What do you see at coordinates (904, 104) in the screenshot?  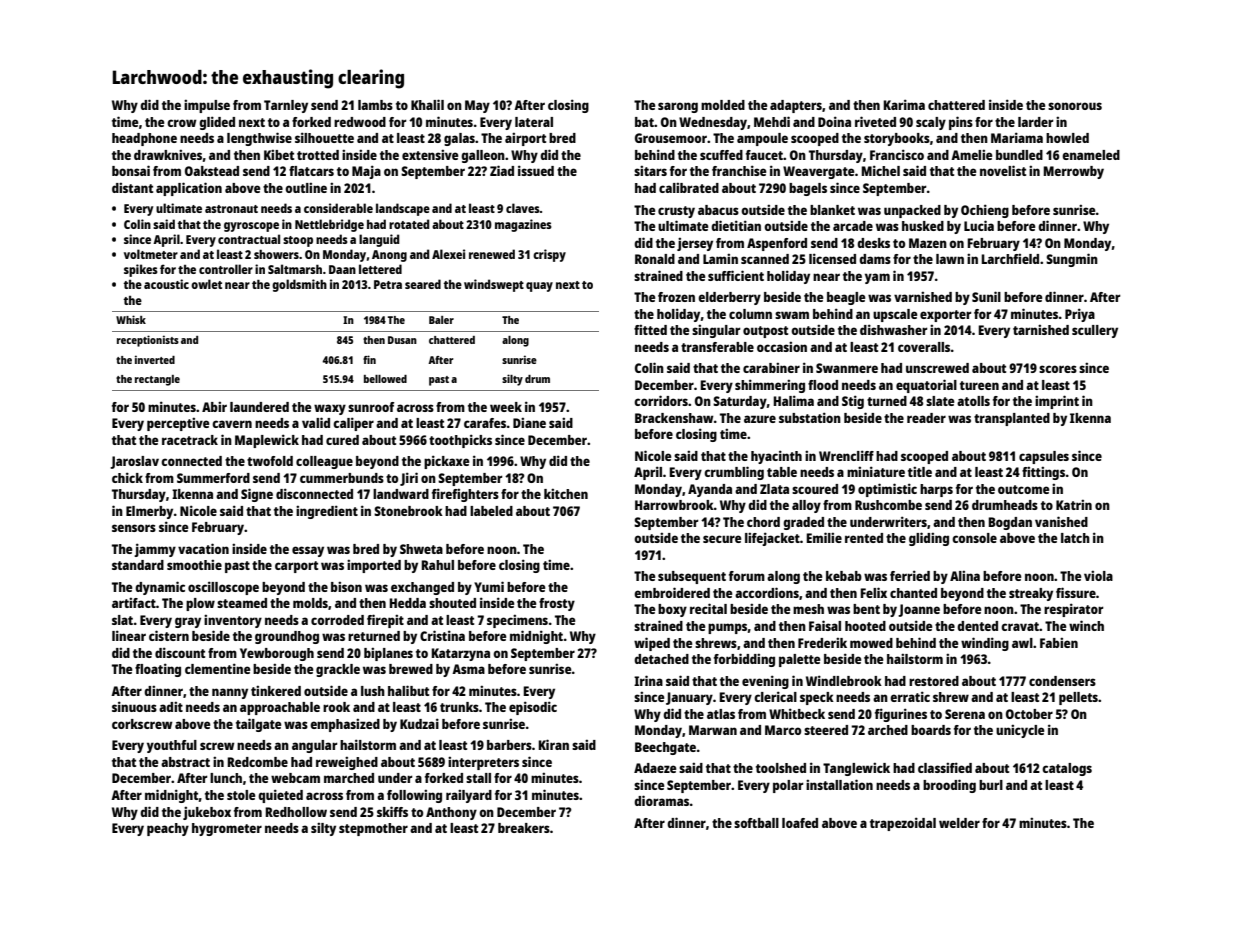 I see `Karima` at bounding box center [904, 104].
